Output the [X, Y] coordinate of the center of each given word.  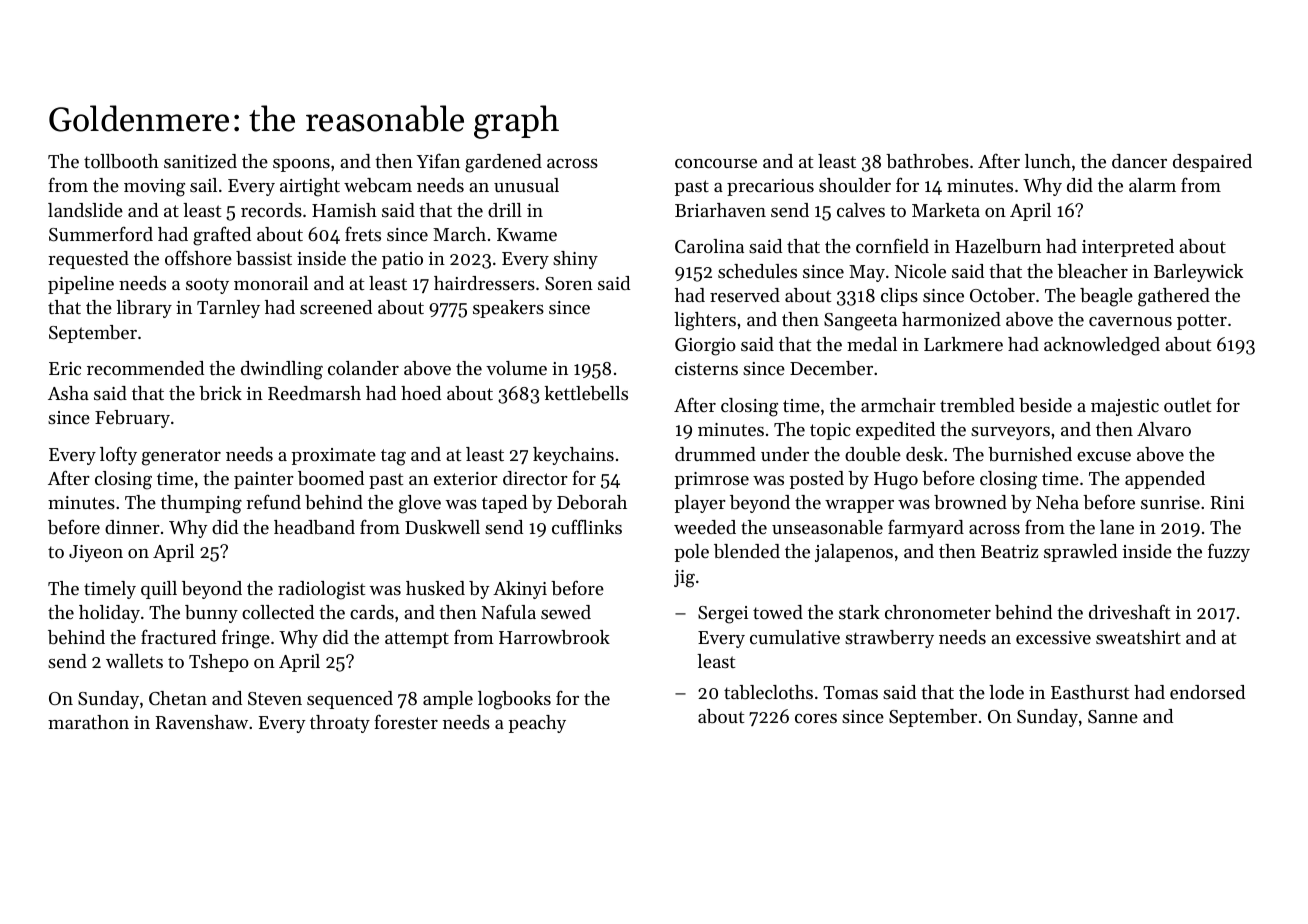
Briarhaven [720, 210]
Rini [1227, 502]
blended [747, 551]
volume [516, 368]
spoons [301, 165]
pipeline [81, 285]
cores [816, 718]
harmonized [951, 319]
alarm [1152, 185]
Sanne [1113, 717]
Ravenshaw [202, 722]
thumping [201, 504]
